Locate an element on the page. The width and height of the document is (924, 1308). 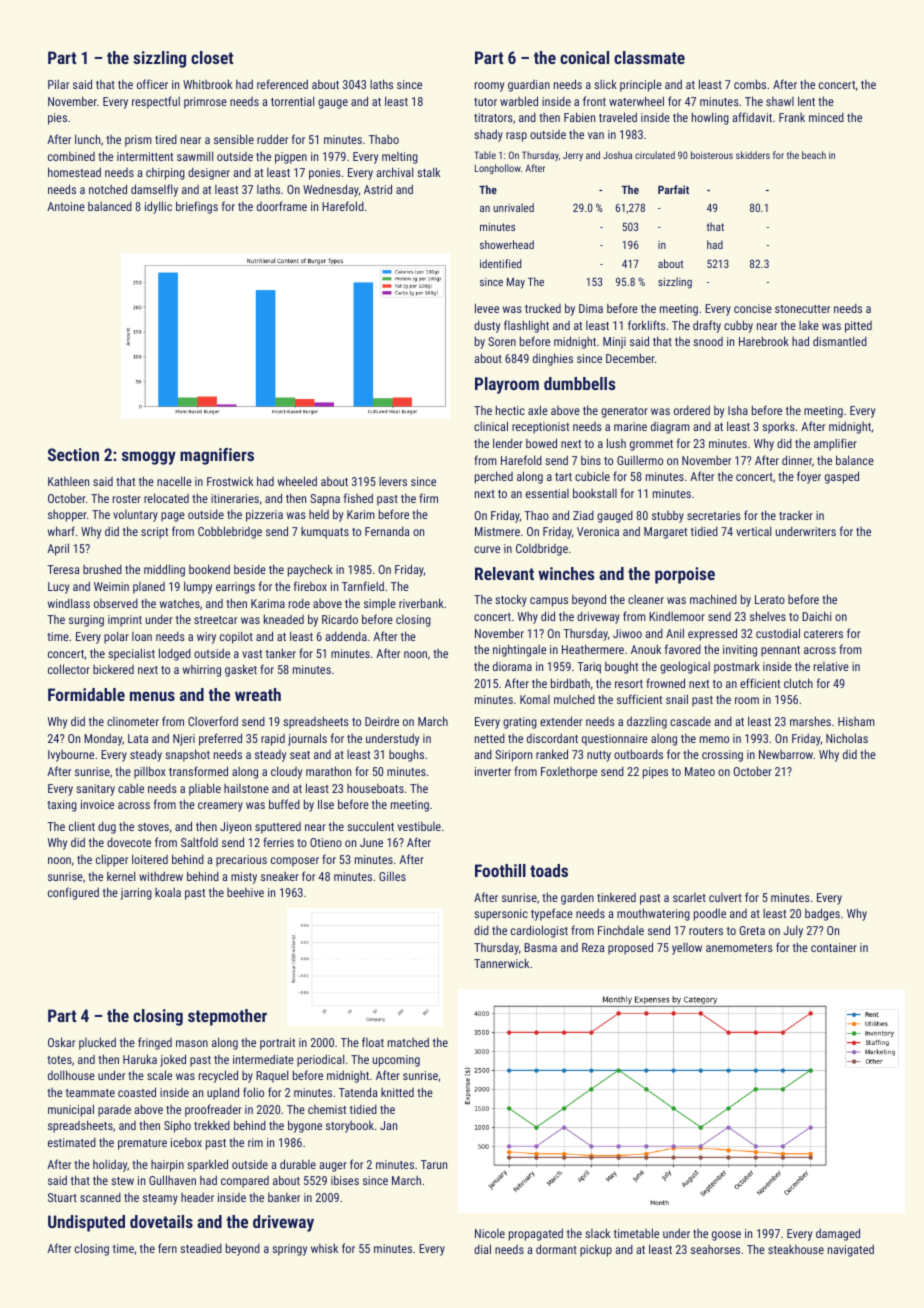
Antoine is located at coordinates (66, 206).
